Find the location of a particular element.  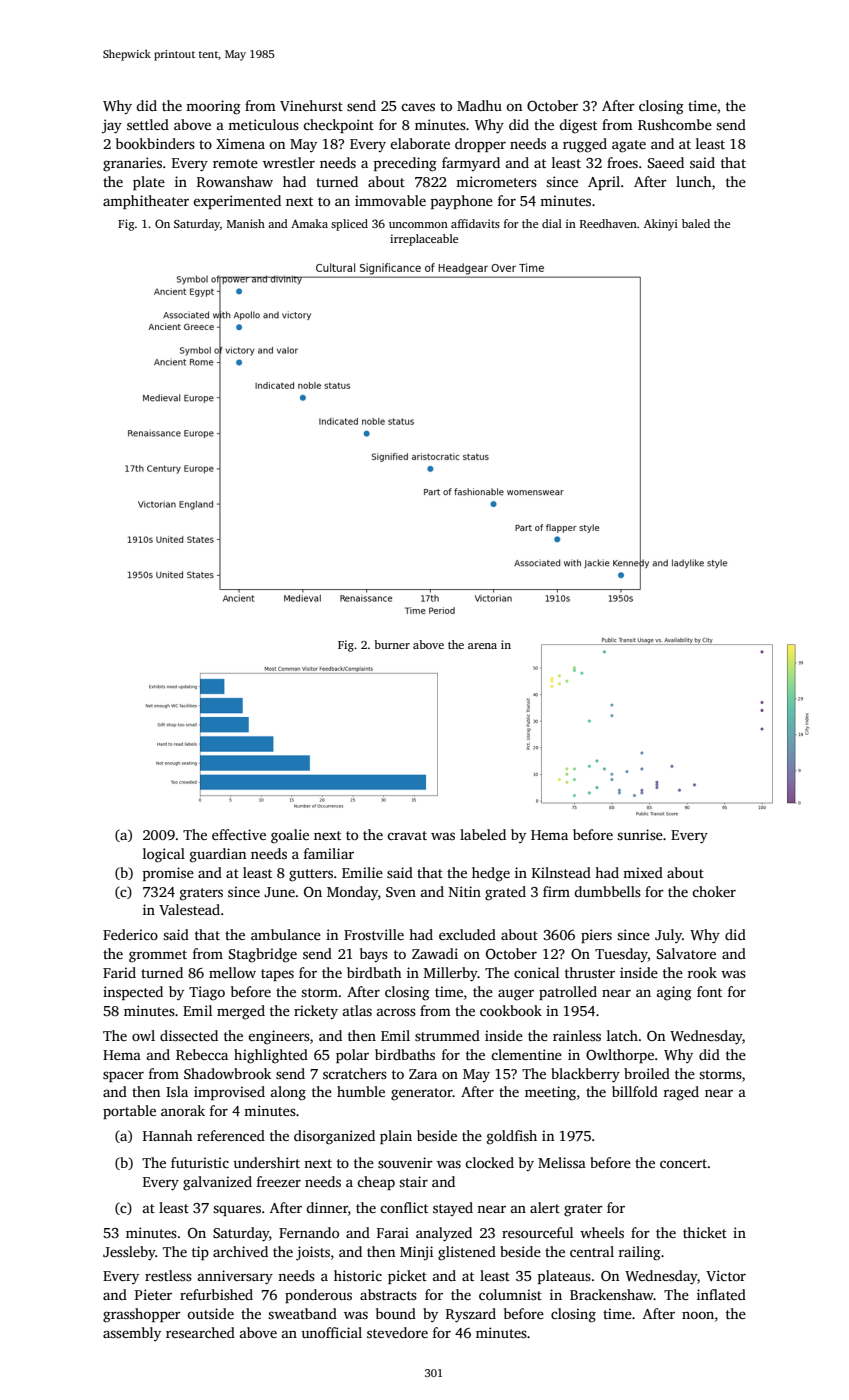

burner is located at coordinates (392, 644).
